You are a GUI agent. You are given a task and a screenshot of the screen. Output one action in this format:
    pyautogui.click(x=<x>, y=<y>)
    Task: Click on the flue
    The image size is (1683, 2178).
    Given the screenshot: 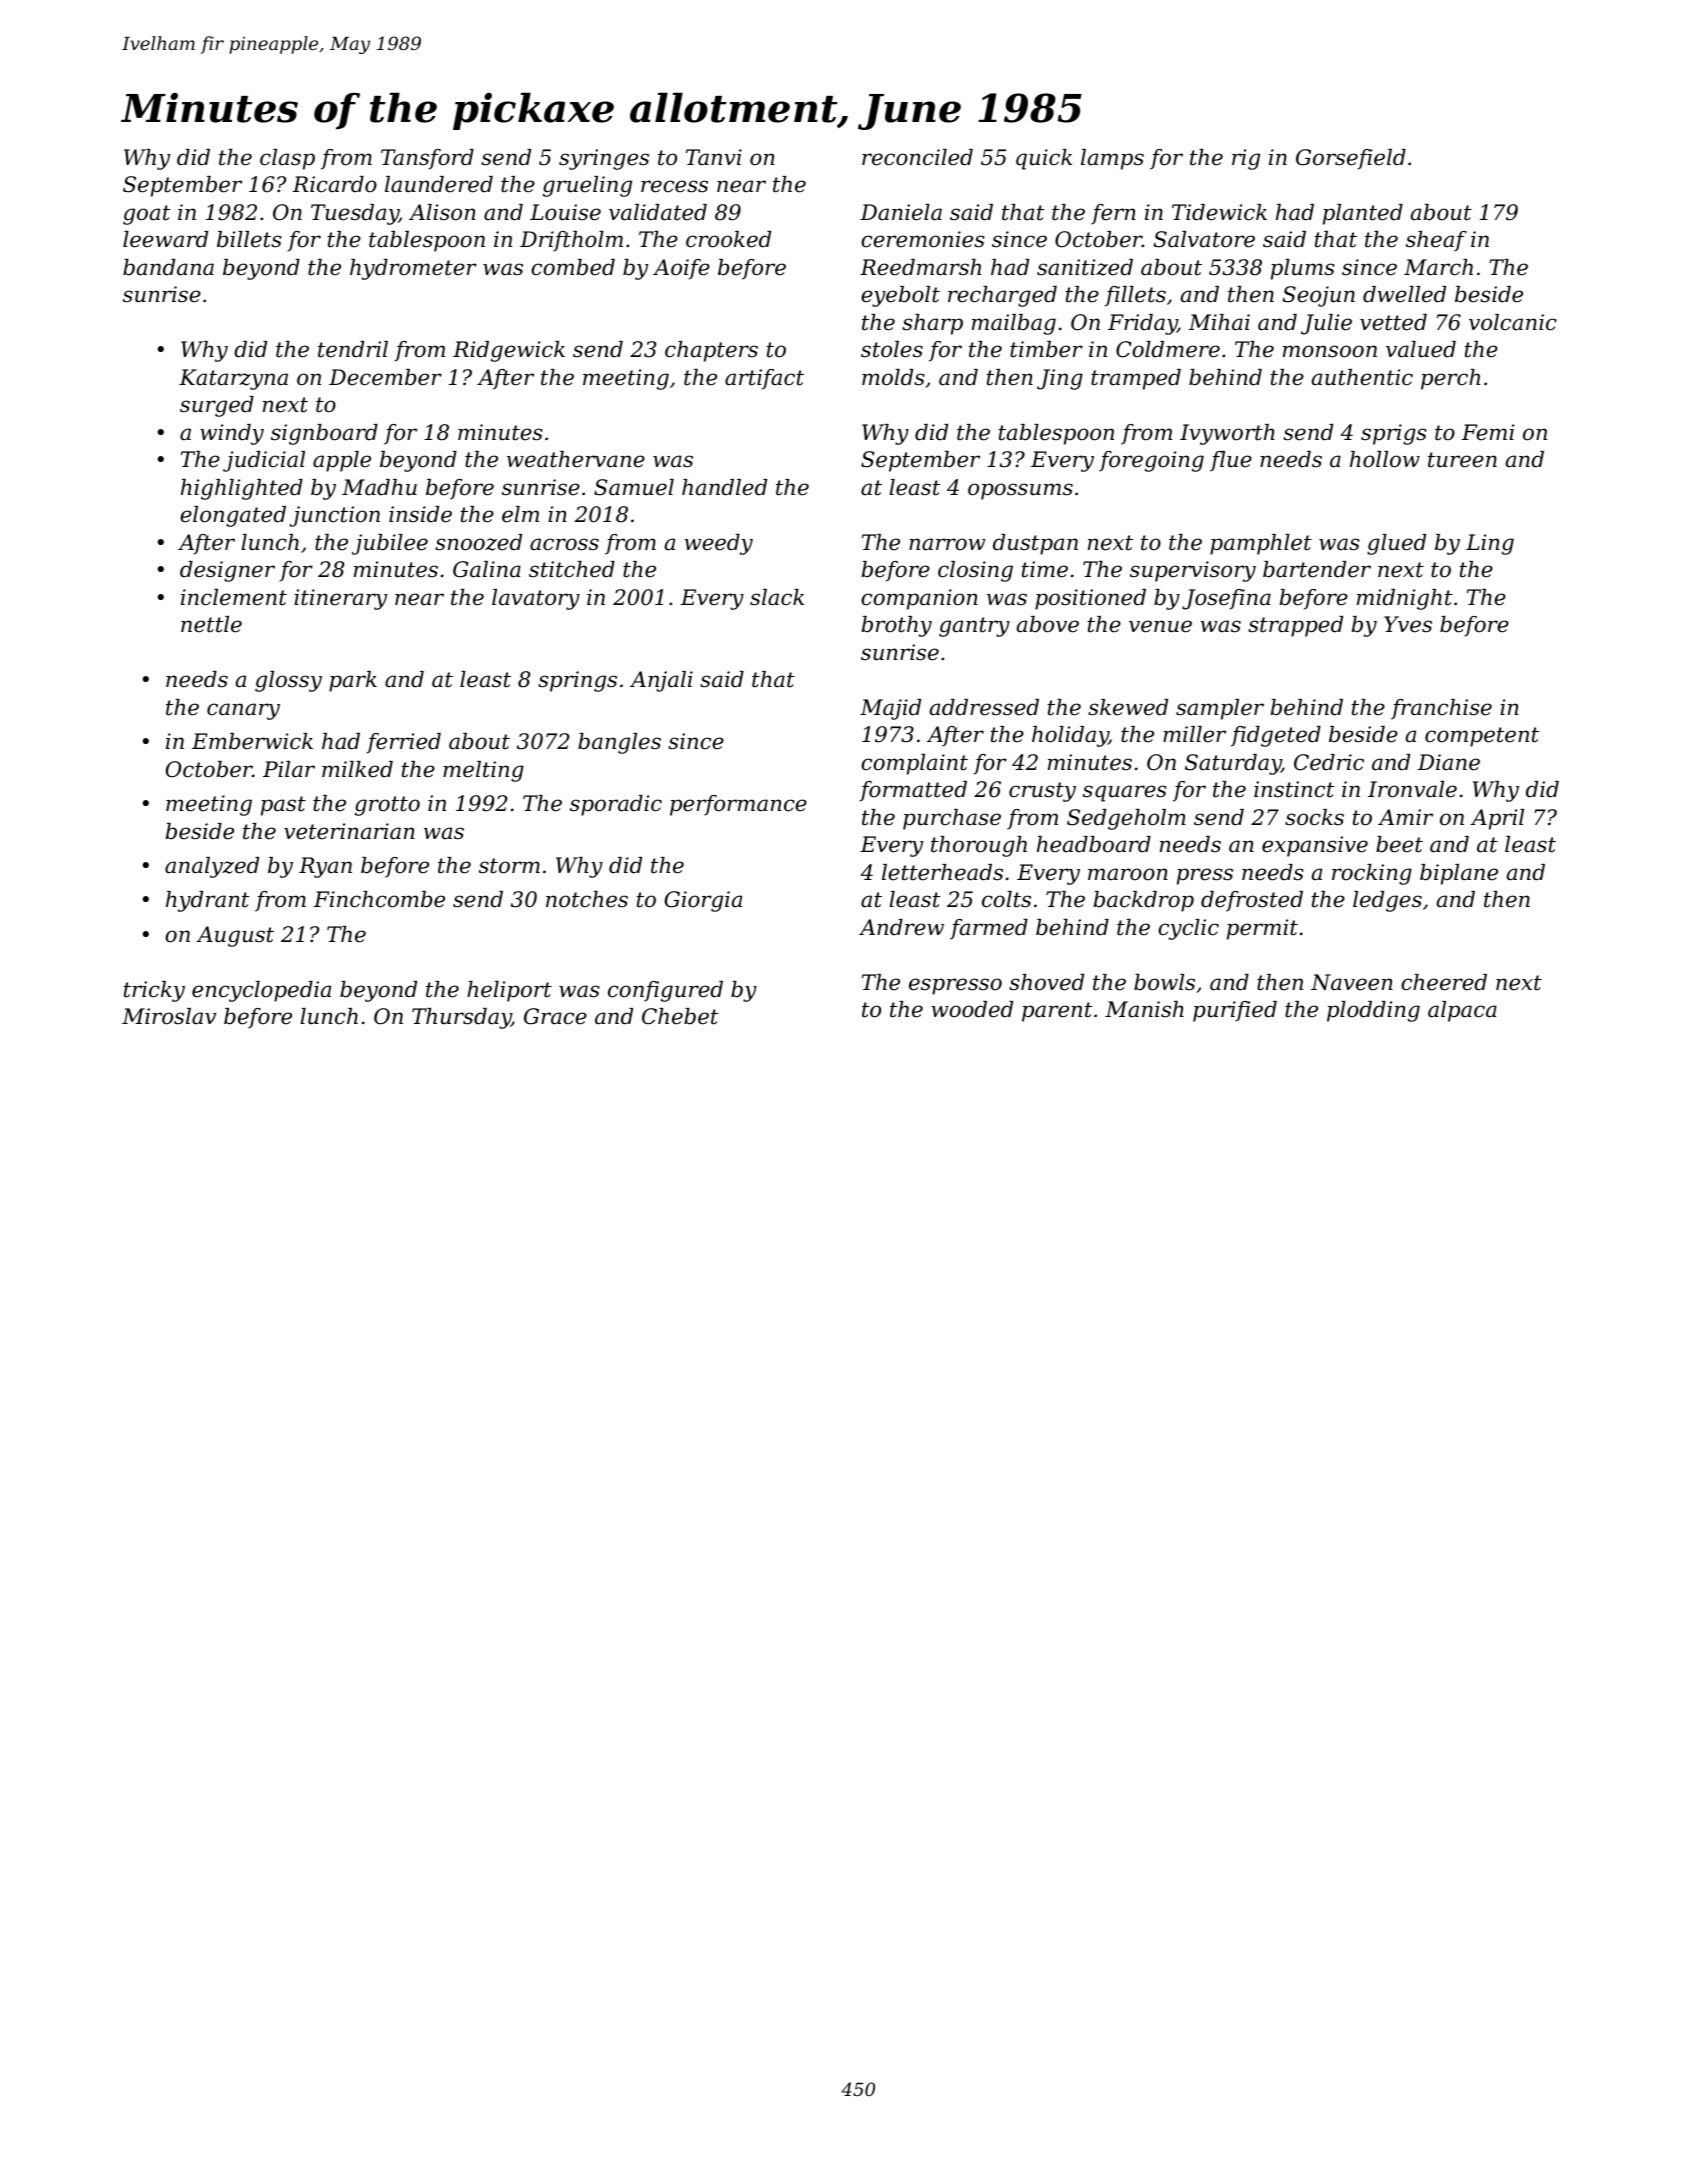 What is the action you would take?
    pyautogui.click(x=1231, y=461)
